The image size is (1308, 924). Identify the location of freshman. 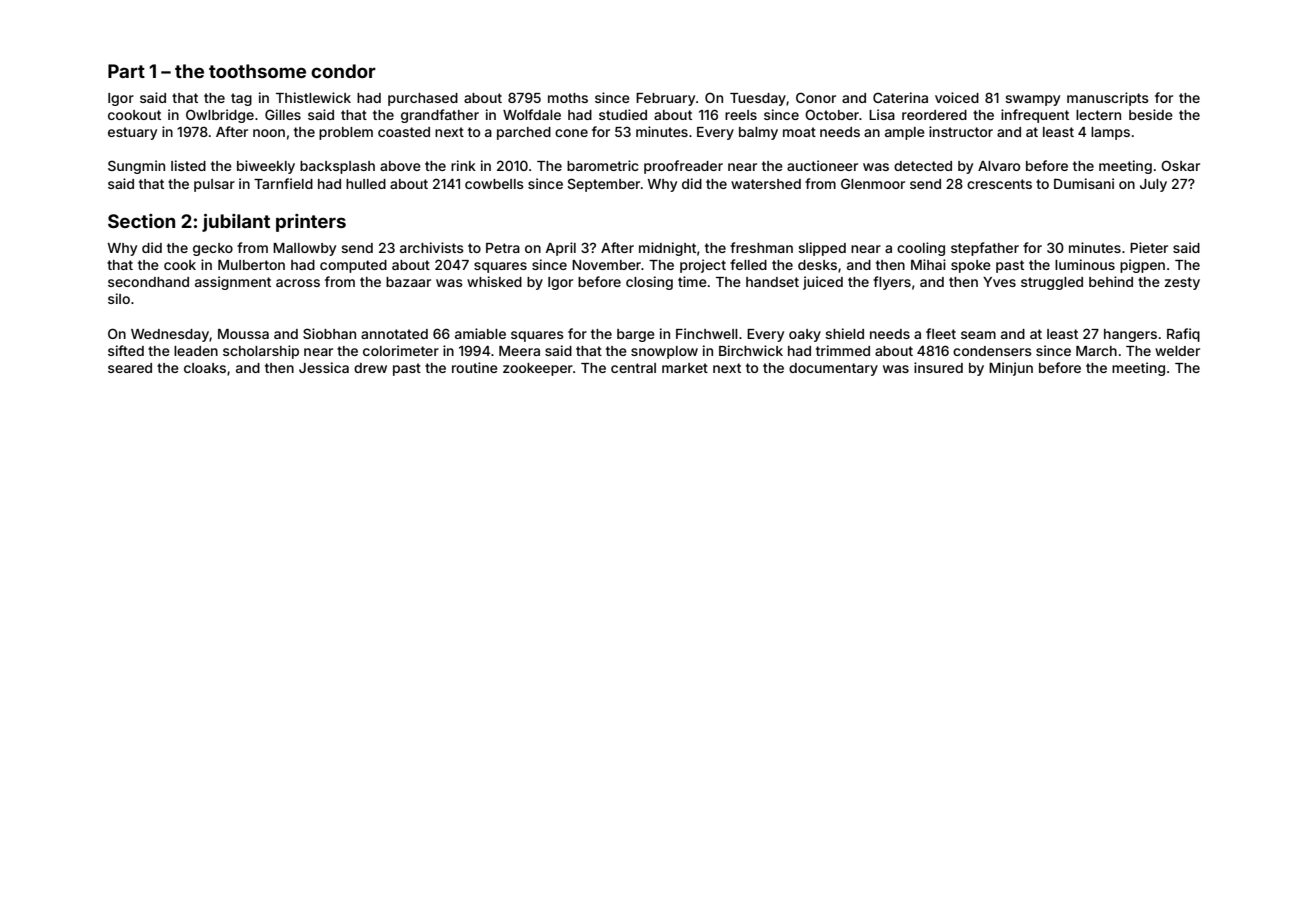
(761, 247).
